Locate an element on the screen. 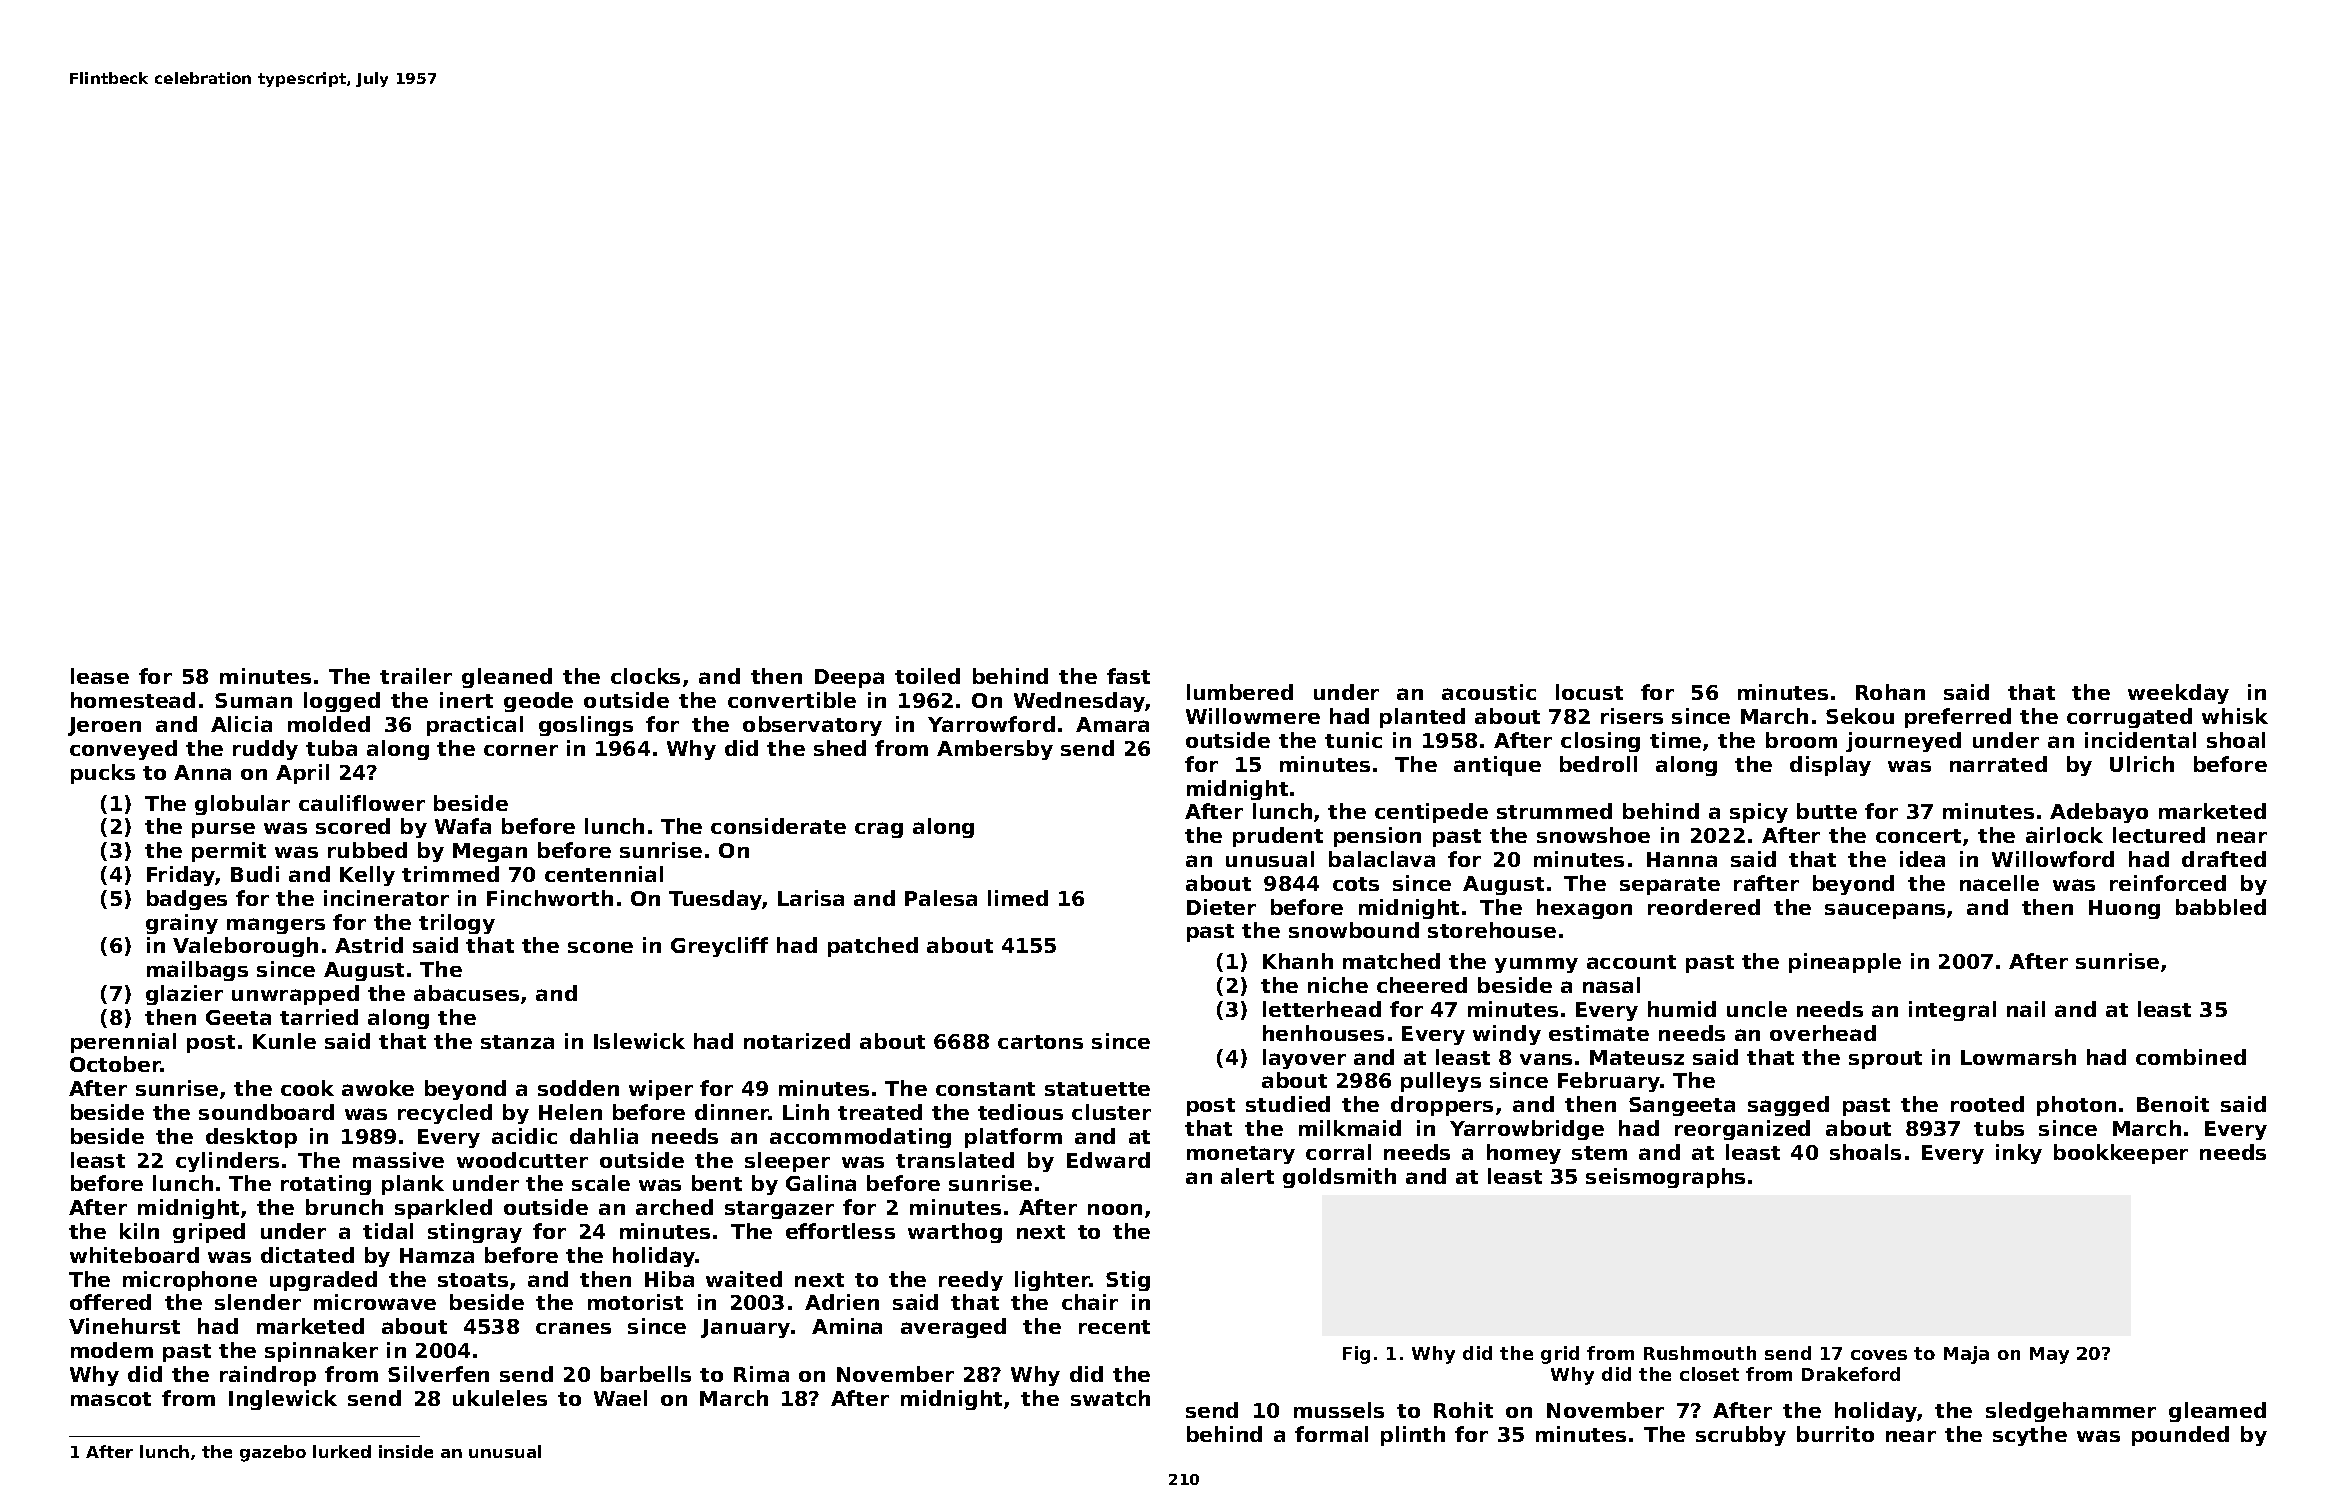  Ulrich is located at coordinates (2142, 764).
